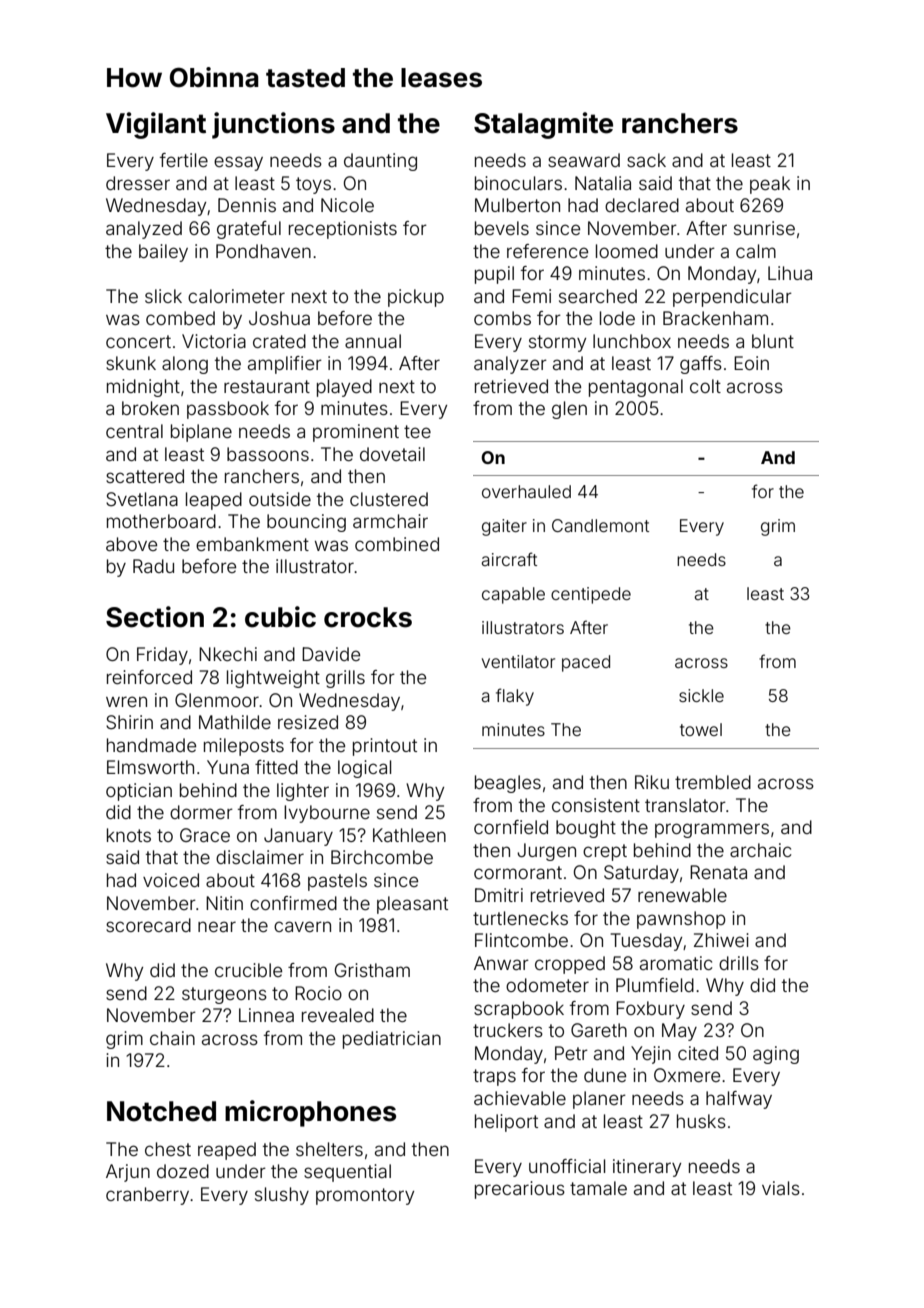 Image resolution: width=924 pixels, height=1308 pixels. Describe the element at coordinates (600, 525) in the screenshot. I see `Candlemont` at that location.
